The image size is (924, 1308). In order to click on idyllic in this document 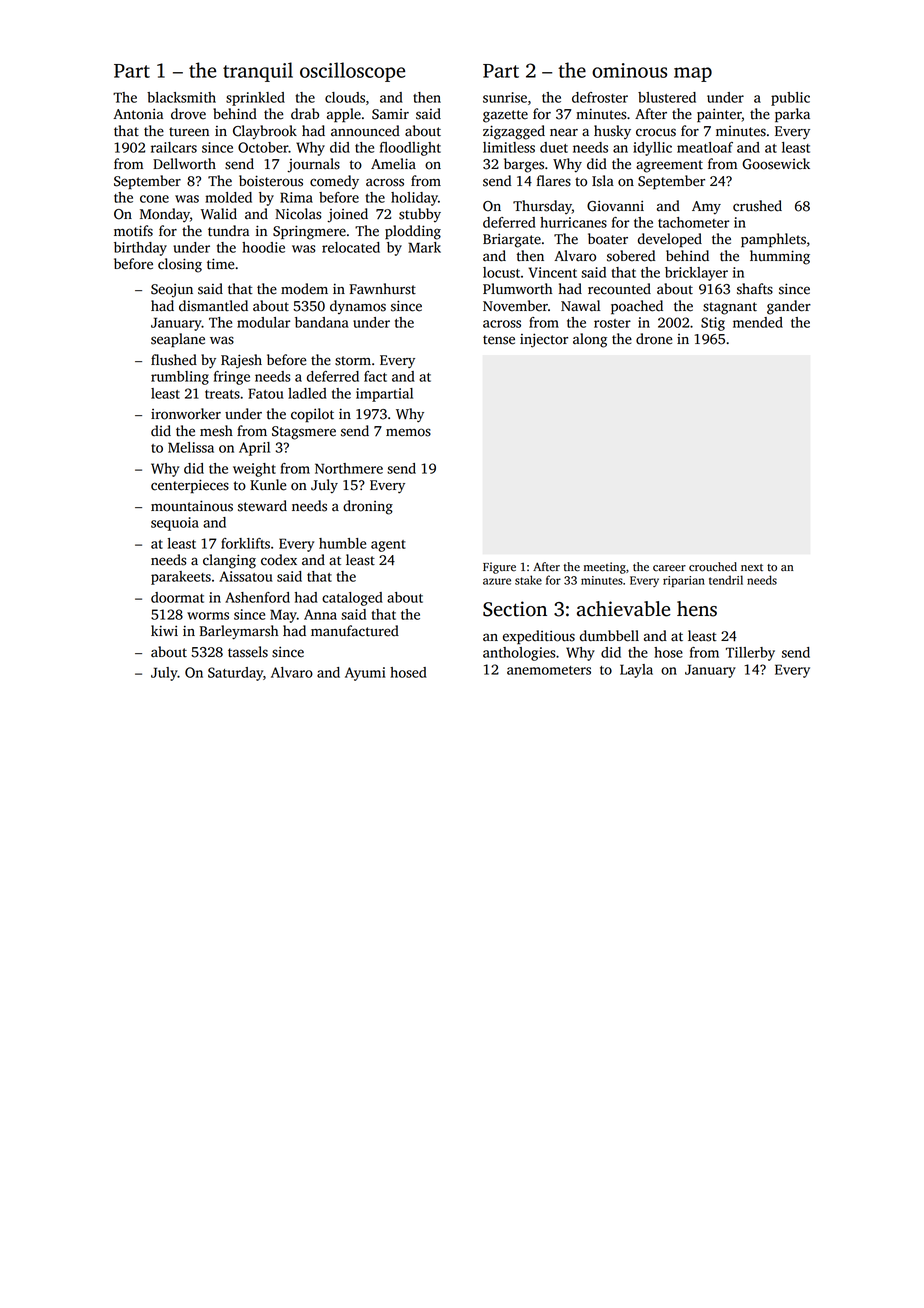, I will do `click(652, 149)`.
